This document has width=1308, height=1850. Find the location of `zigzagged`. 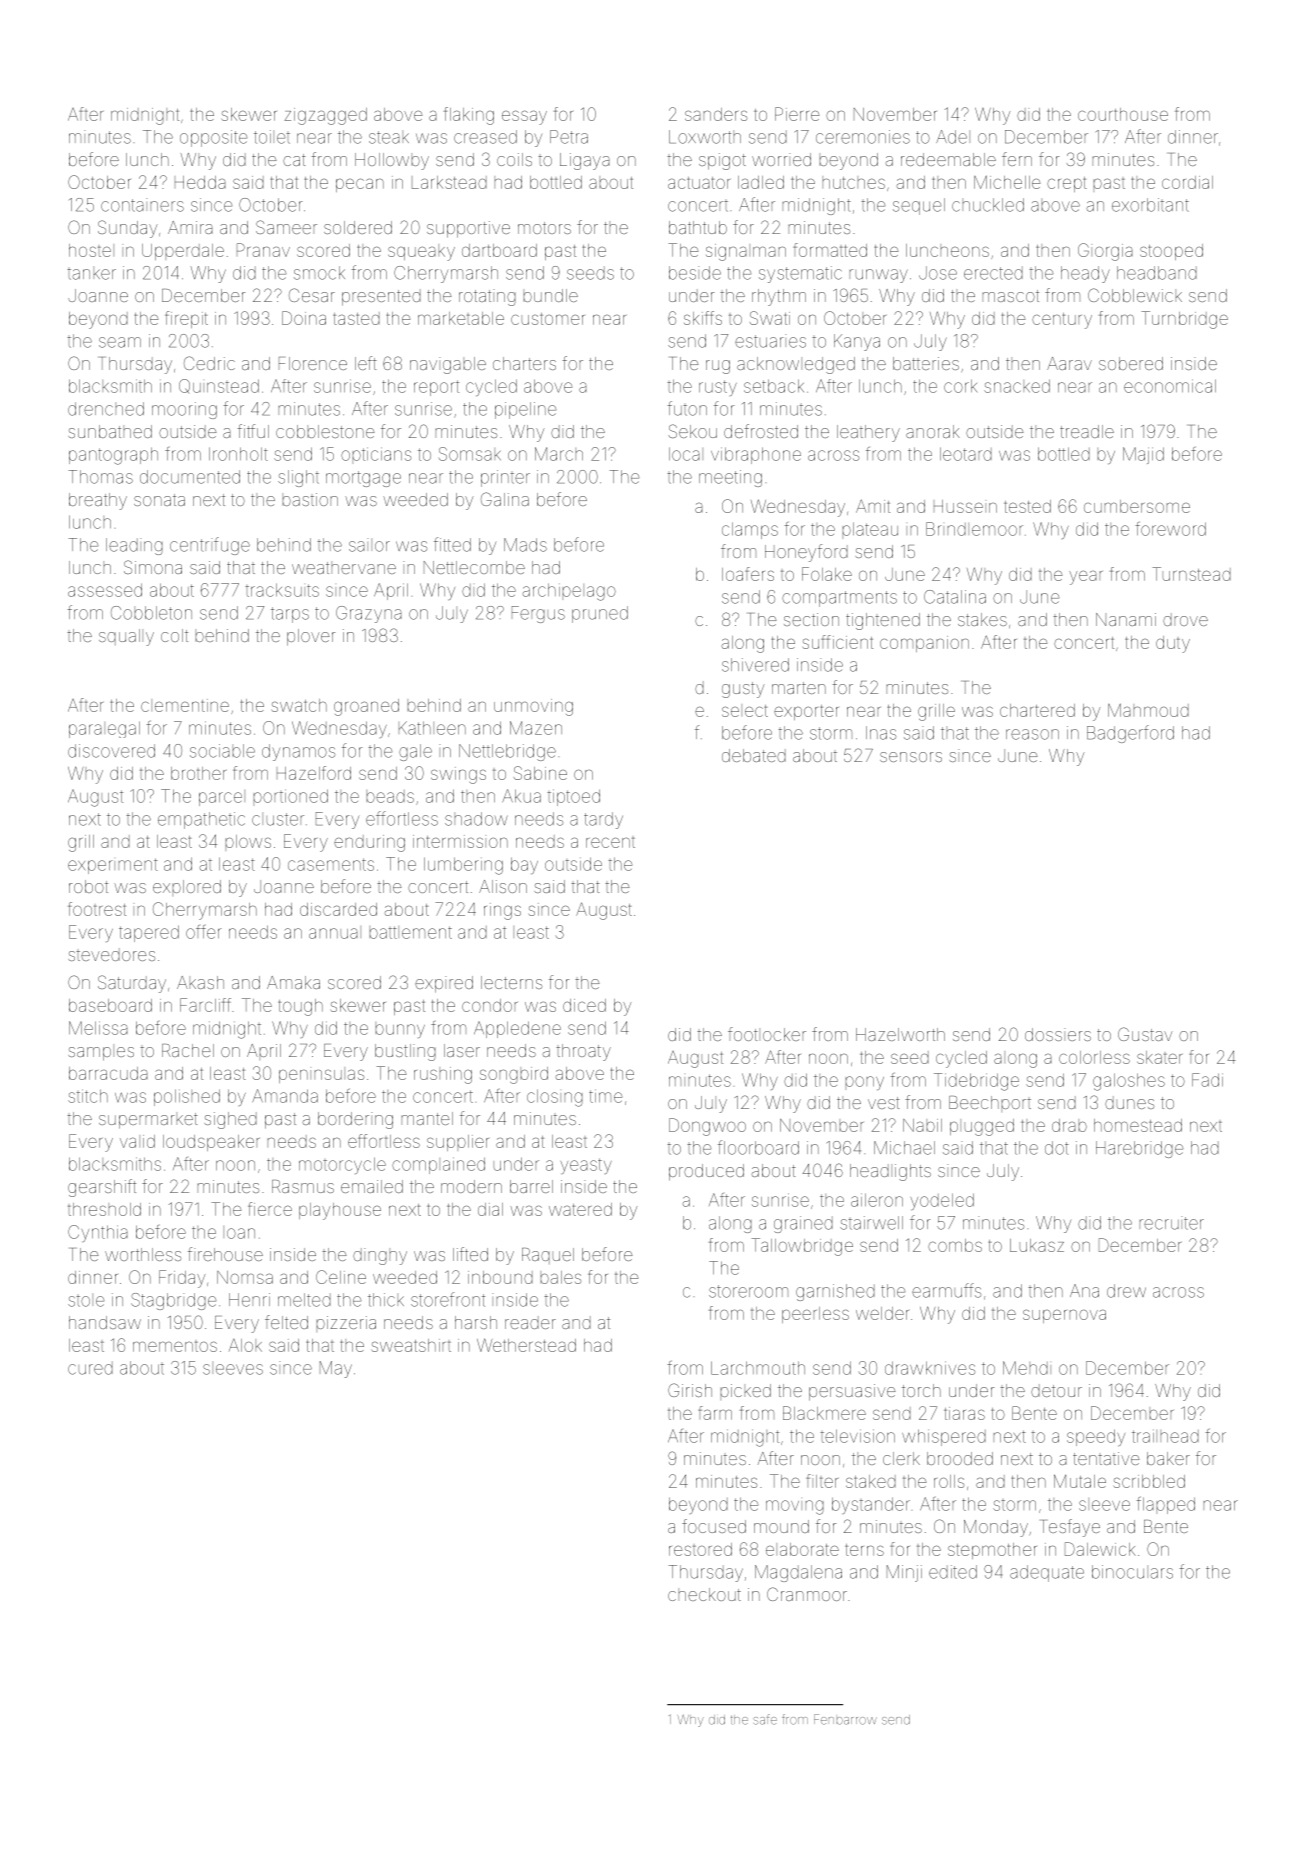

zigzagged is located at coordinates (326, 116).
